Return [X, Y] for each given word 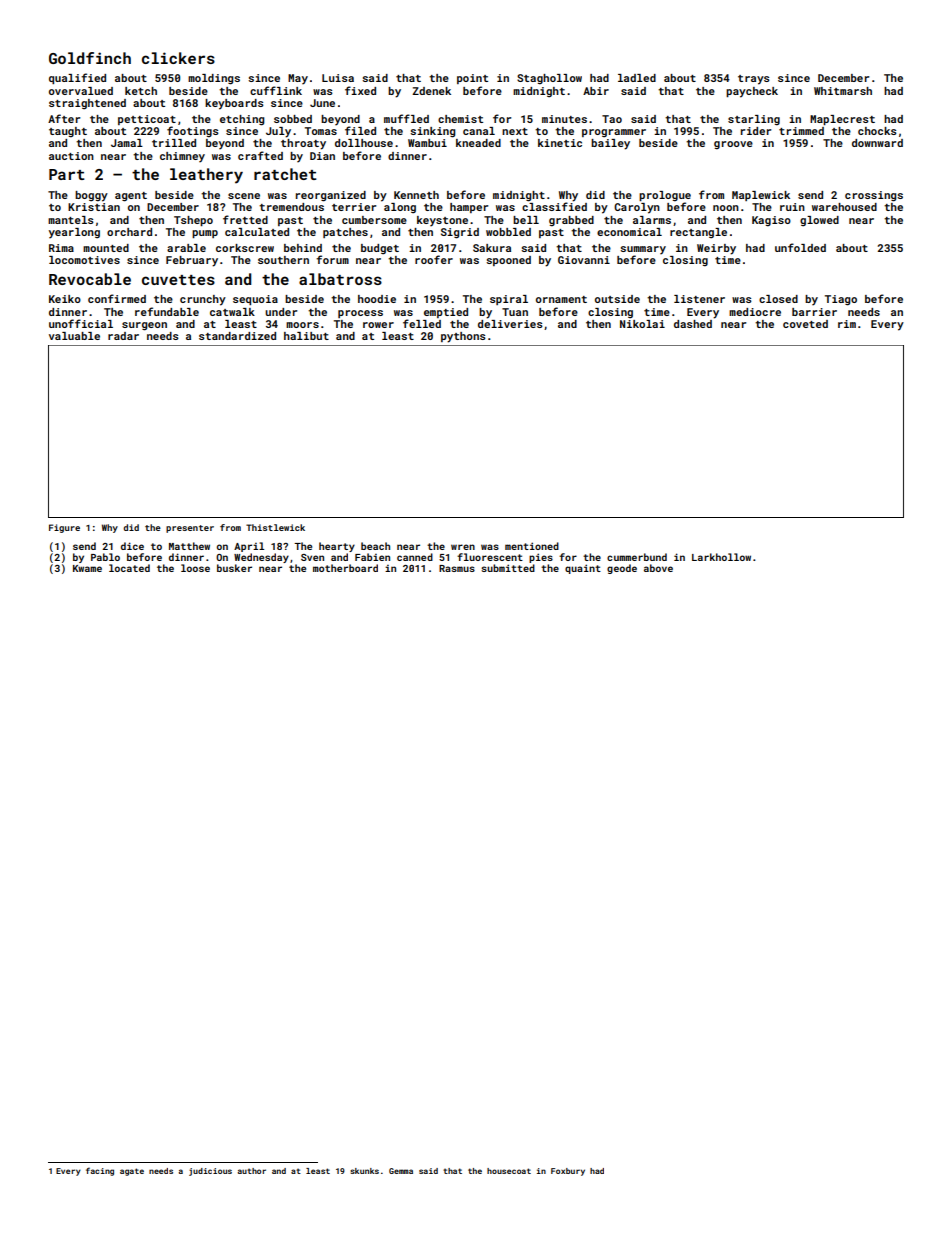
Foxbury [568, 1172]
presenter [190, 529]
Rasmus [457, 568]
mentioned [532, 546]
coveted [805, 324]
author [252, 1171]
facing [100, 1171]
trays [754, 80]
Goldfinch [90, 58]
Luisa [338, 78]
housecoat [509, 1171]
